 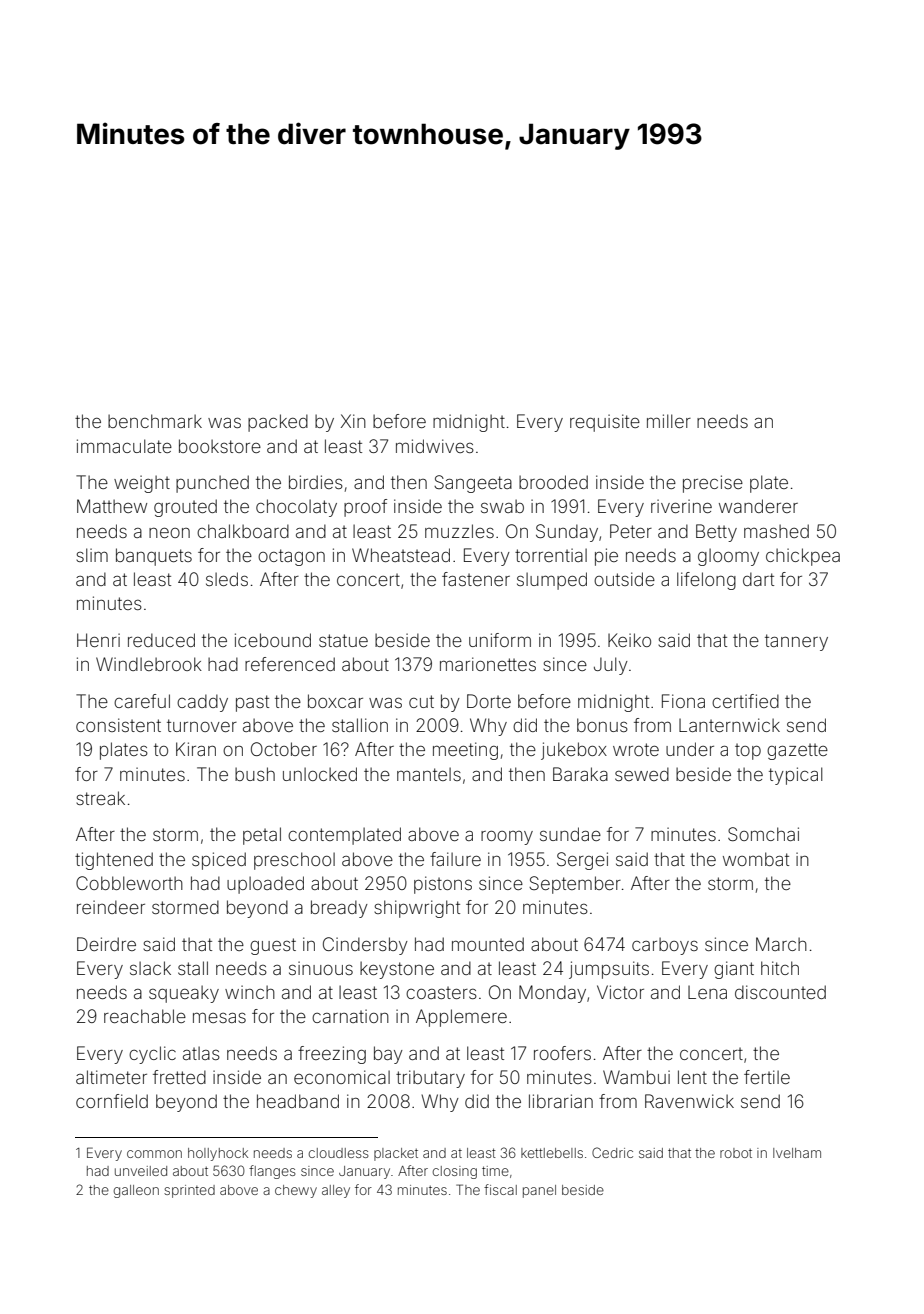 I want to click on Victor, so click(x=620, y=992).
